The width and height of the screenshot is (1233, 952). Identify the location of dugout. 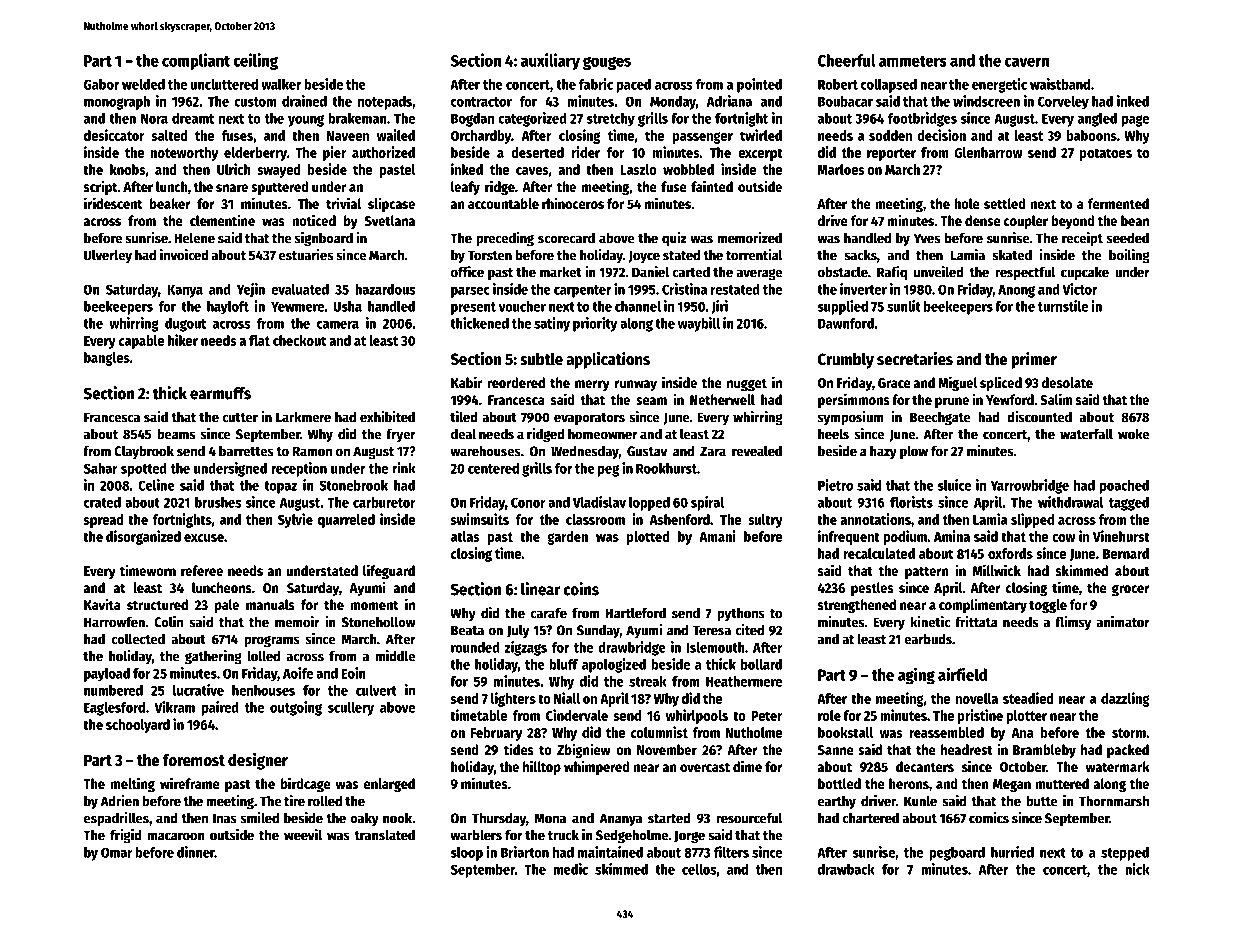
(185, 325).
